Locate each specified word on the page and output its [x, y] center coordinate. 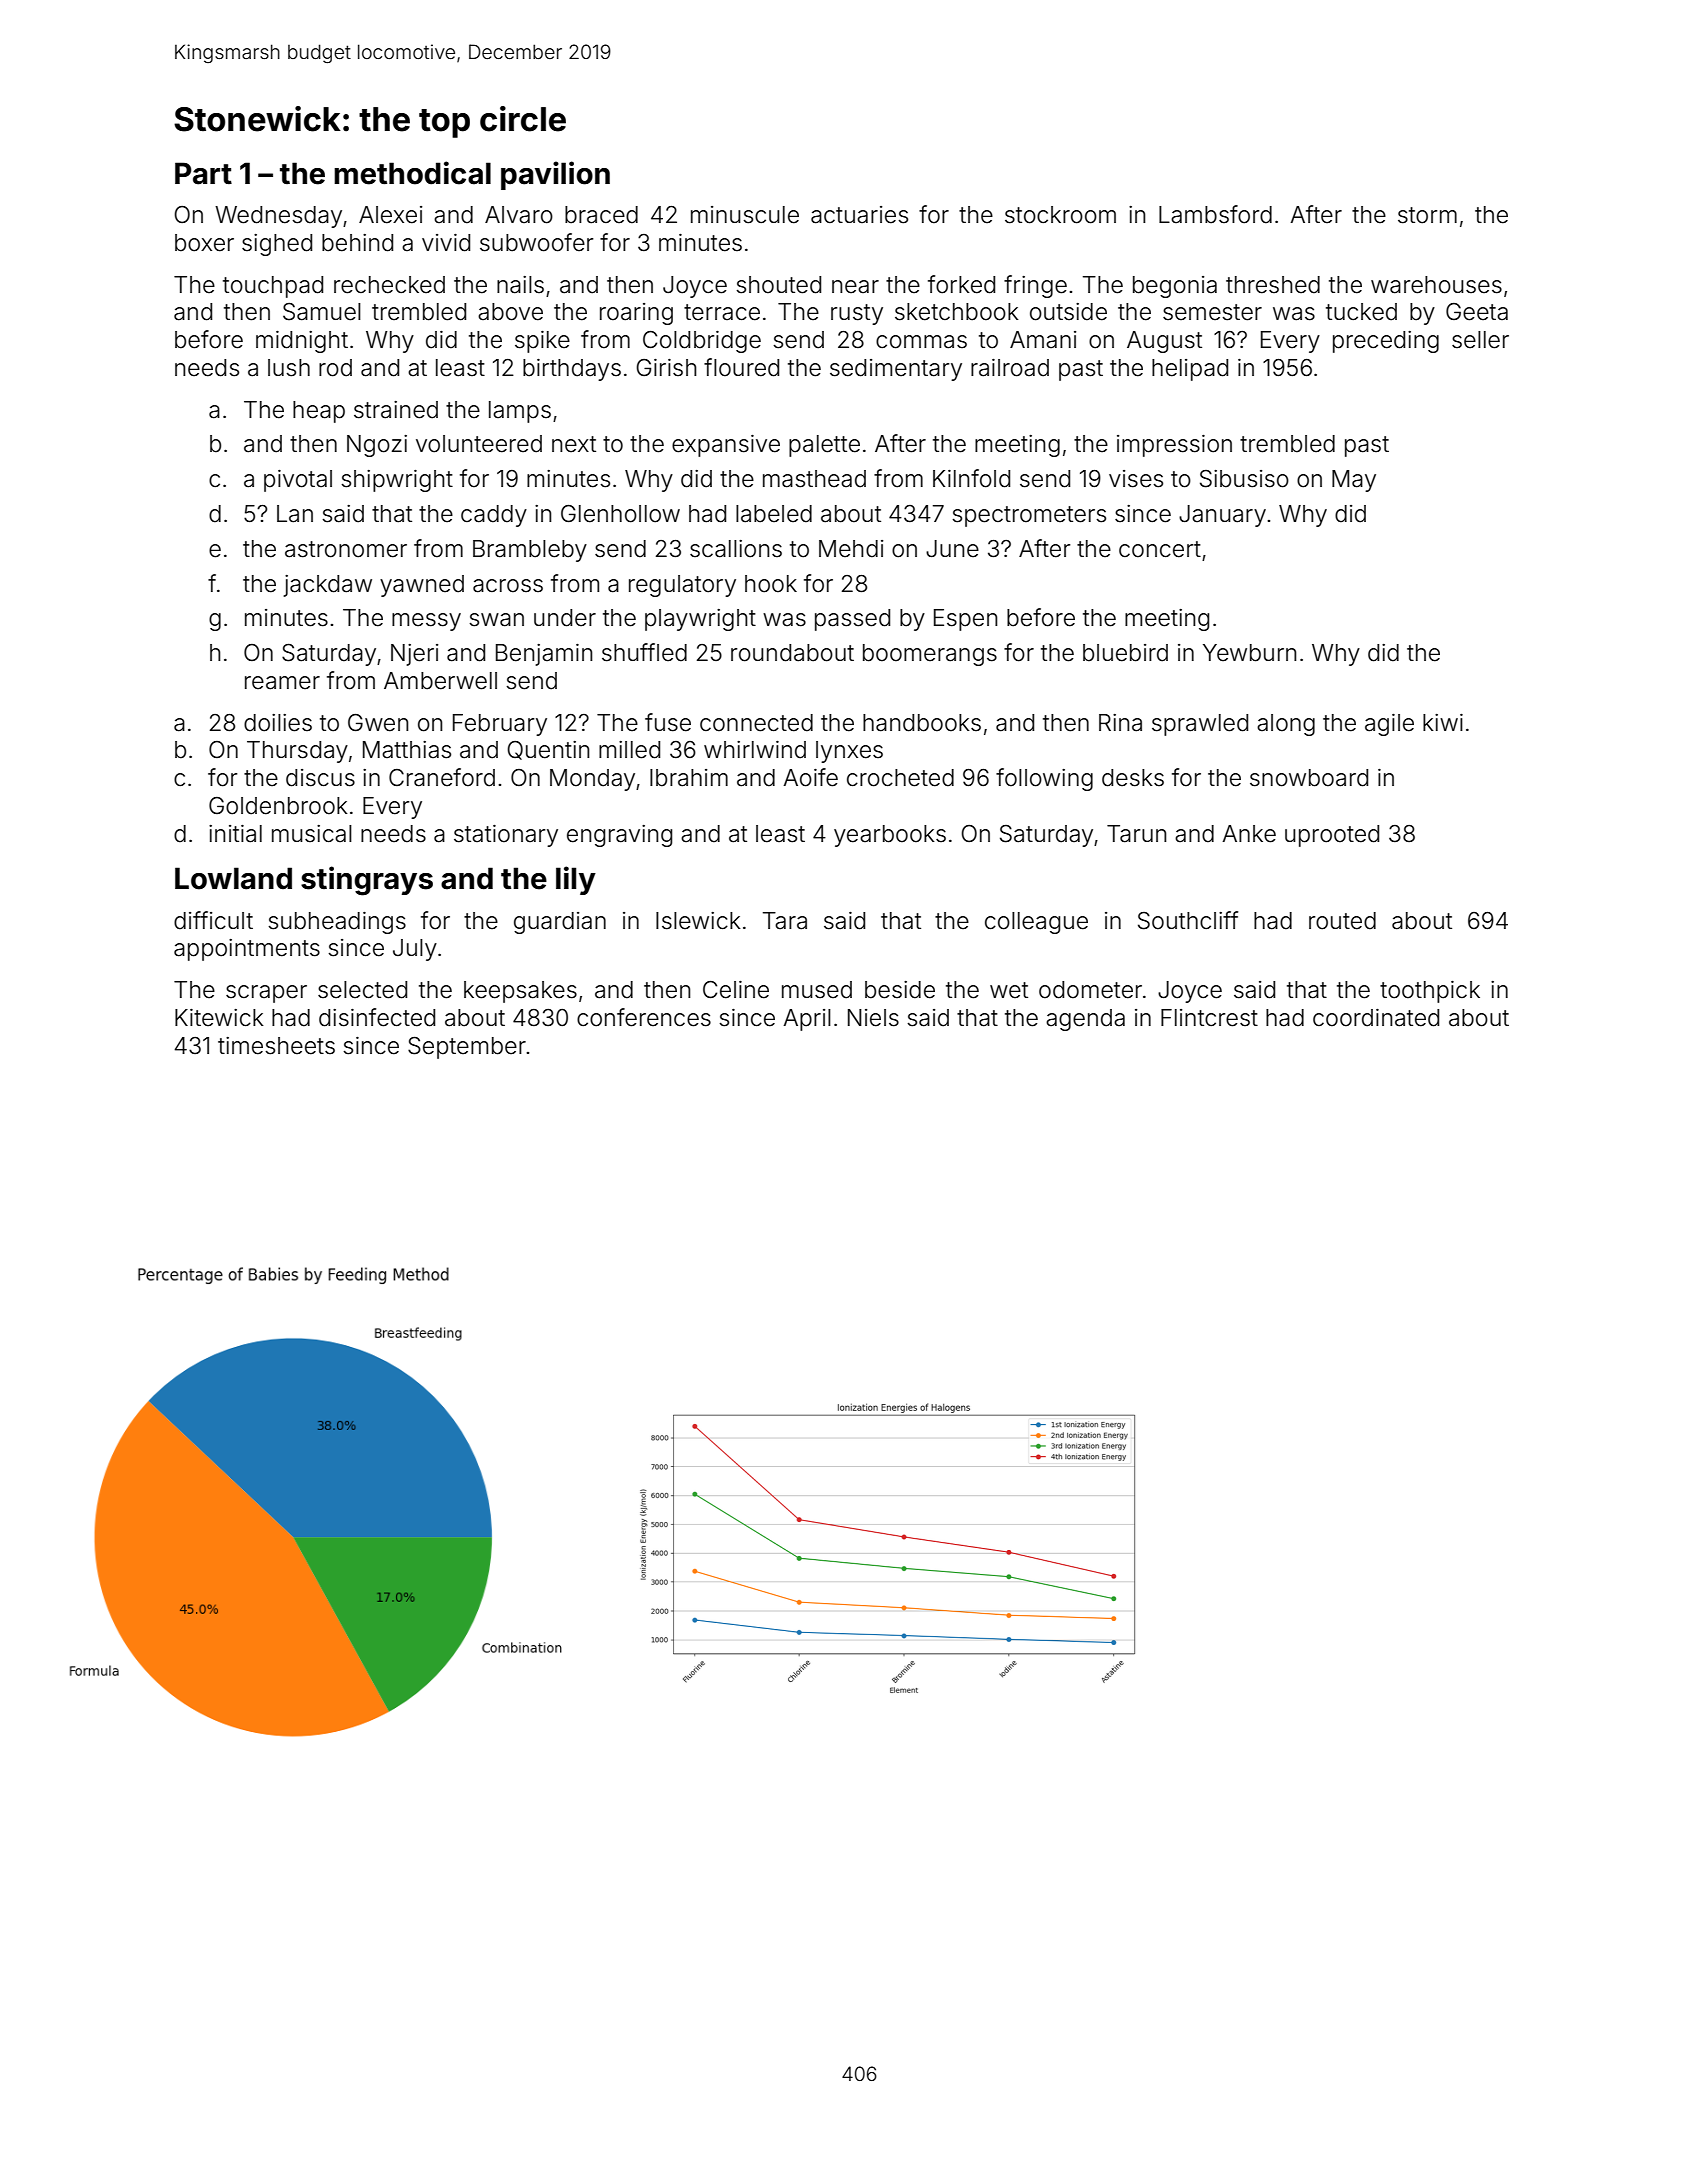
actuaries [859, 215]
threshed [1273, 285]
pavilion [555, 175]
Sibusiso [1244, 479]
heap [319, 412]
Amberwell [440, 681]
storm [1427, 215]
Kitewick [219, 1018]
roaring [636, 314]
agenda [1085, 1020]
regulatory [682, 586]
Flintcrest [1209, 1018]
